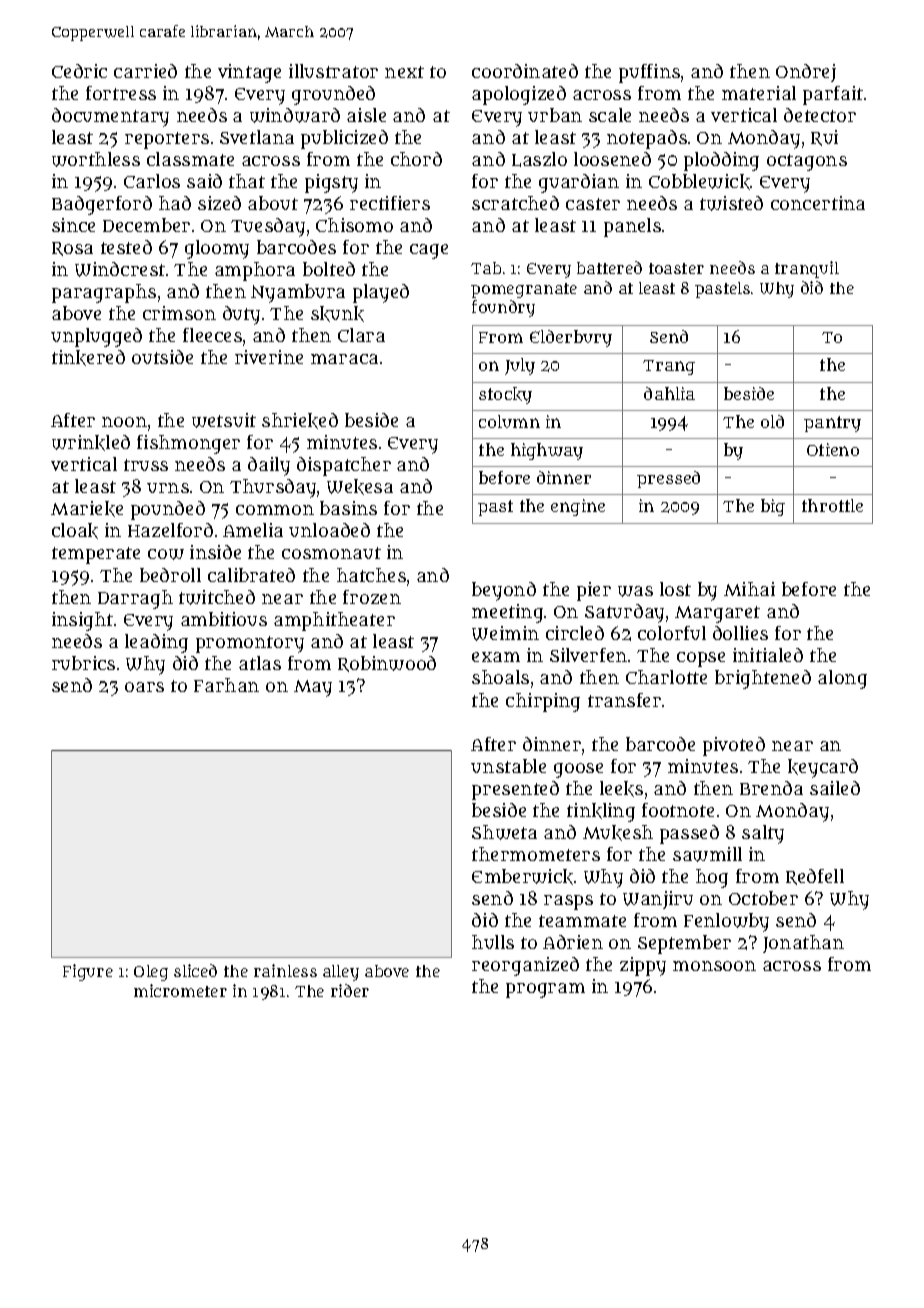 This screenshot has width=924, height=1308. What do you see at coordinates (255, 271) in the screenshot?
I see `amphora` at bounding box center [255, 271].
